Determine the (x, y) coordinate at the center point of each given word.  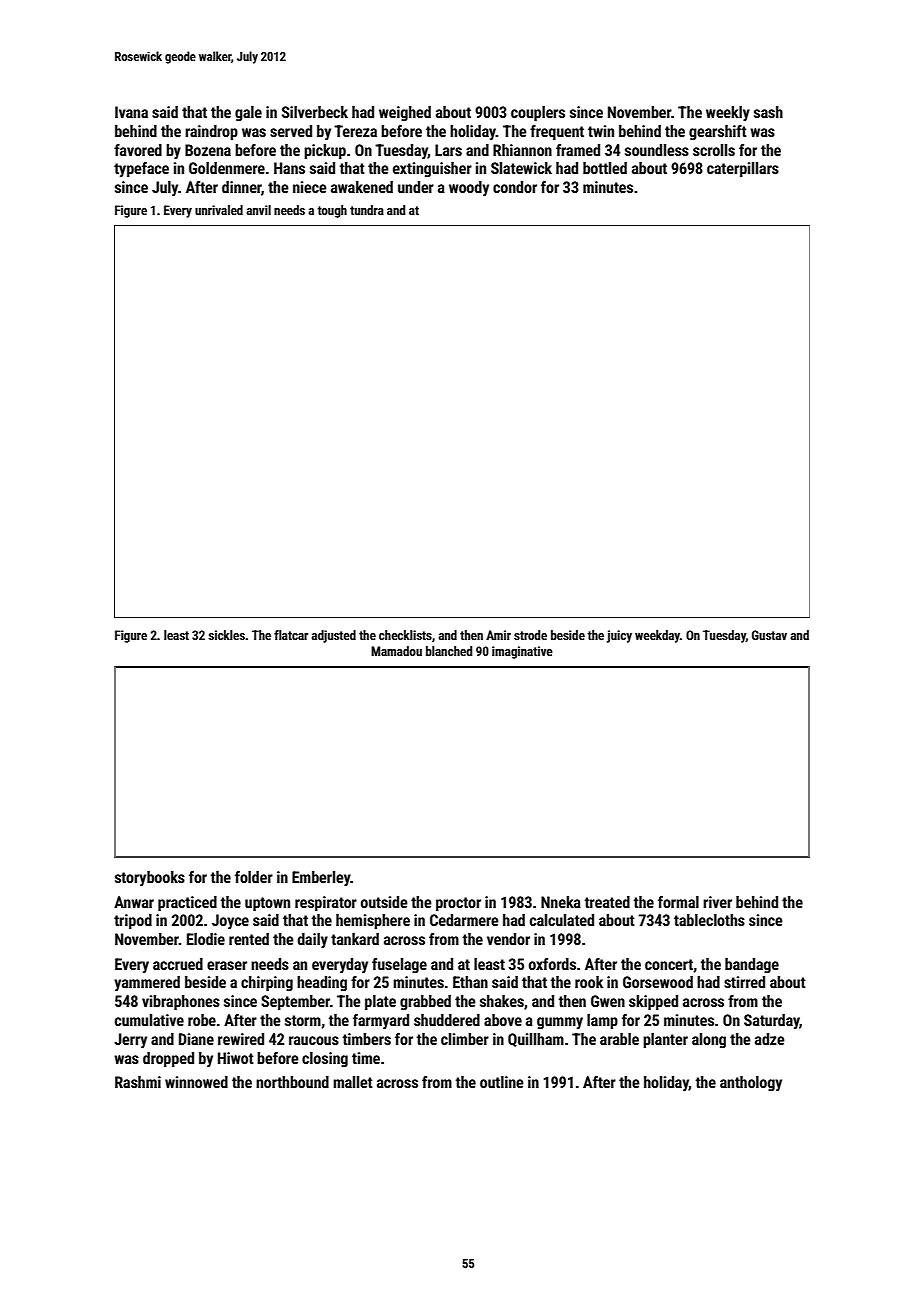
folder (254, 877)
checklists (405, 635)
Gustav (769, 635)
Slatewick (521, 168)
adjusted (334, 636)
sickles (226, 635)
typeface (141, 170)
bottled (605, 168)
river (717, 902)
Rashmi (138, 1082)
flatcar (291, 635)
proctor (458, 904)
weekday (657, 636)
